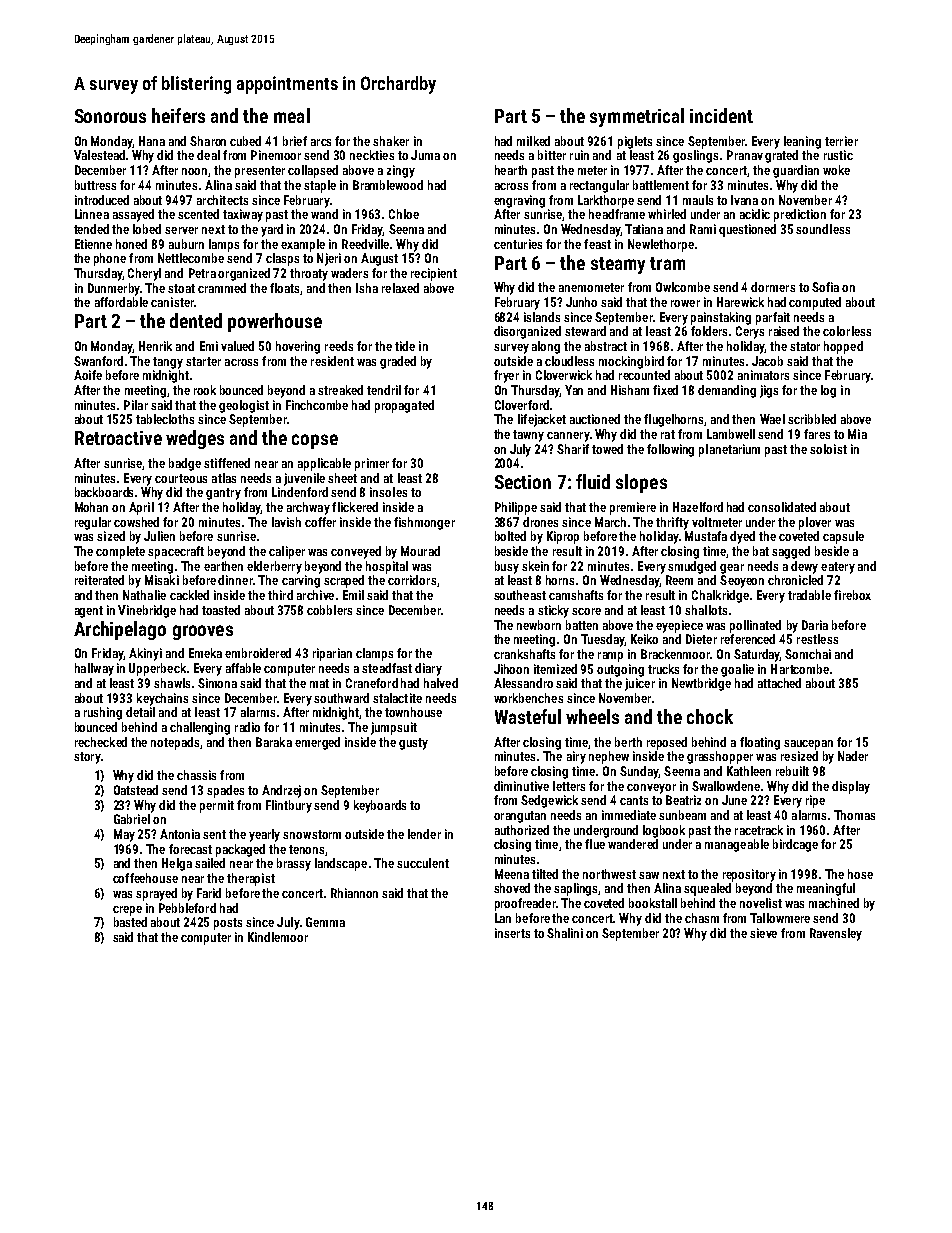 The image size is (952, 1233). I want to click on prediction, so click(800, 215).
